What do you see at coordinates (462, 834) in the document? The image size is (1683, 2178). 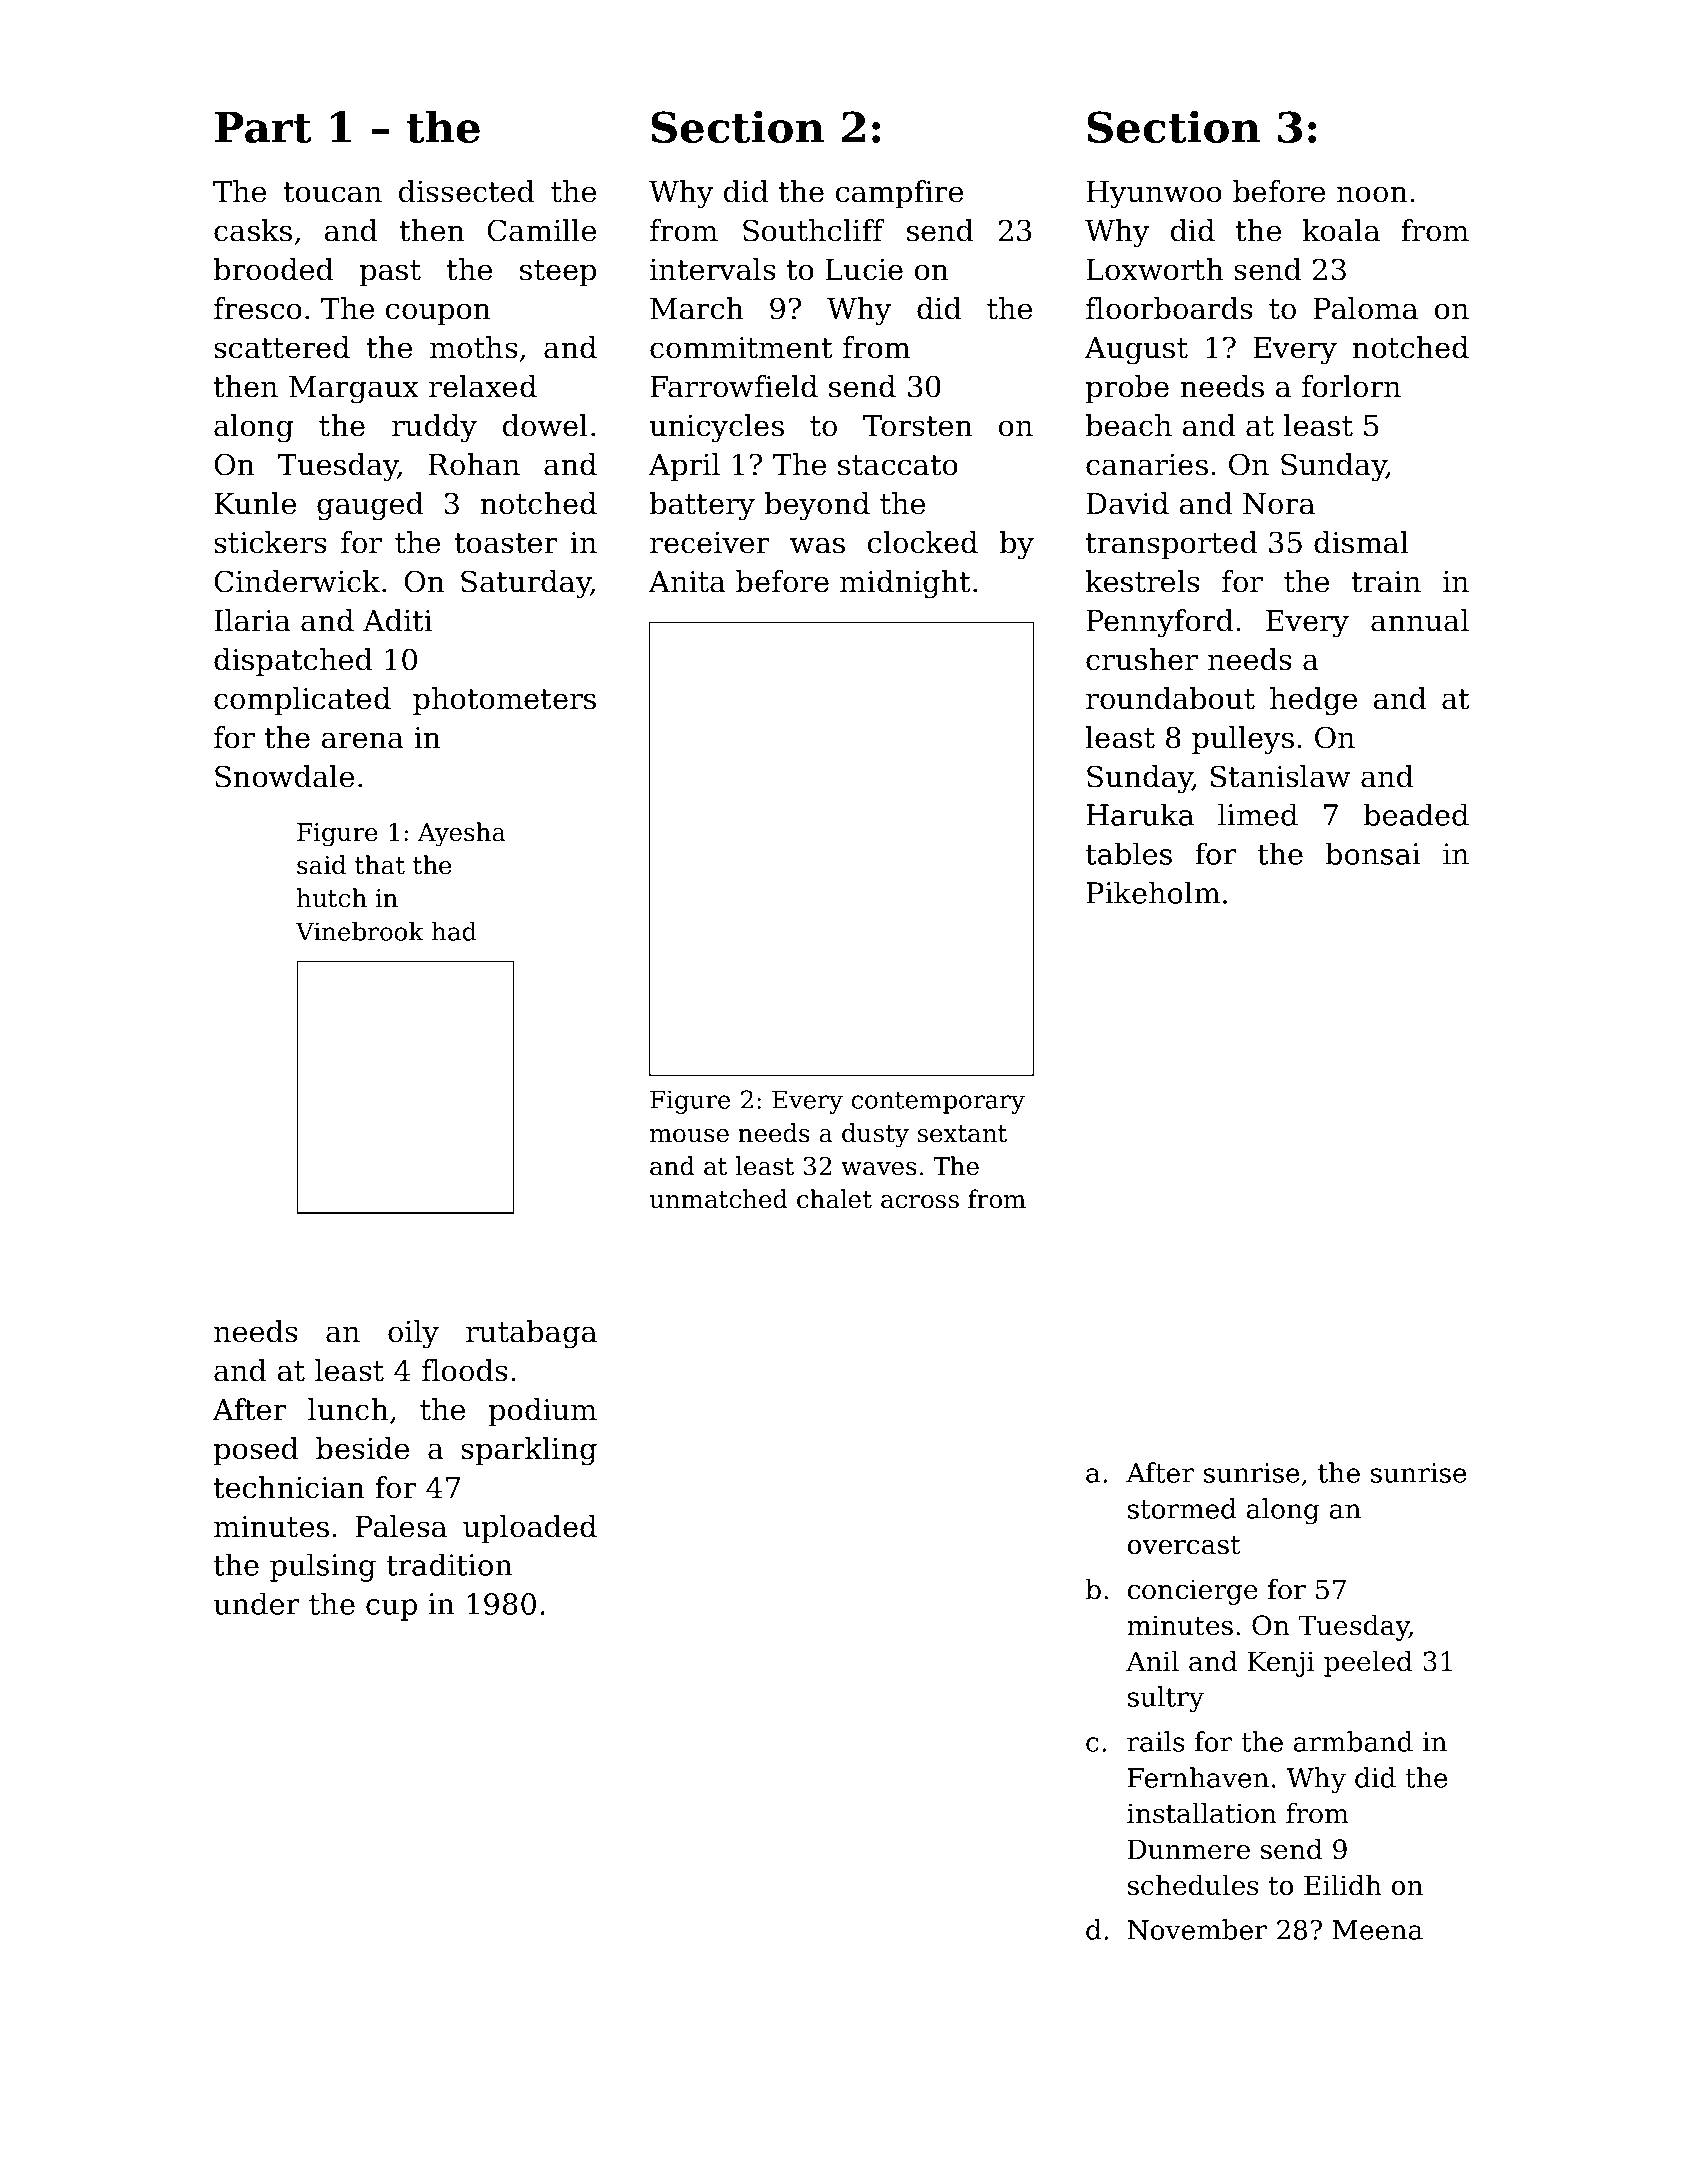 I see `Ayesha` at bounding box center [462, 834].
